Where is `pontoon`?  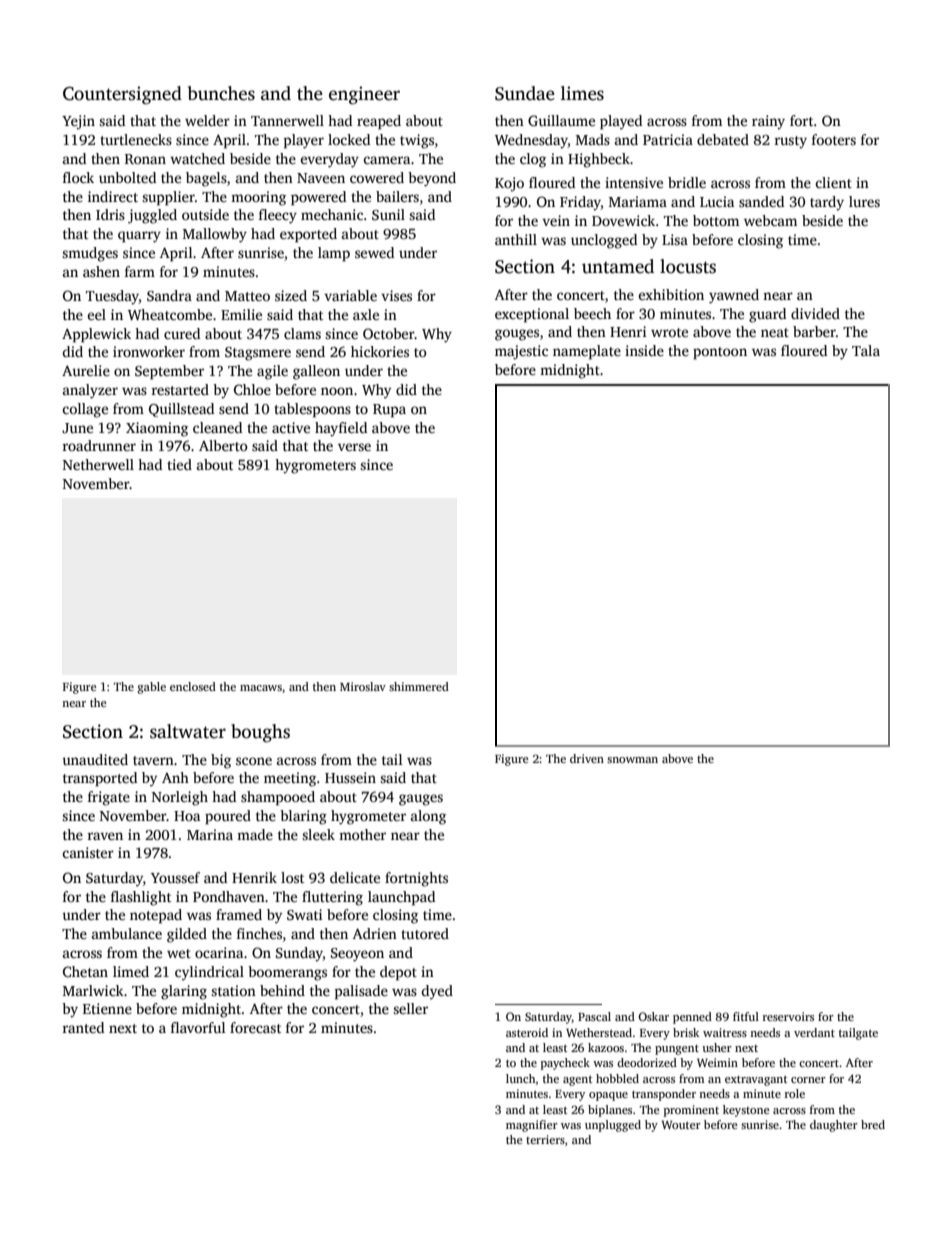 pontoon is located at coordinates (720, 353).
